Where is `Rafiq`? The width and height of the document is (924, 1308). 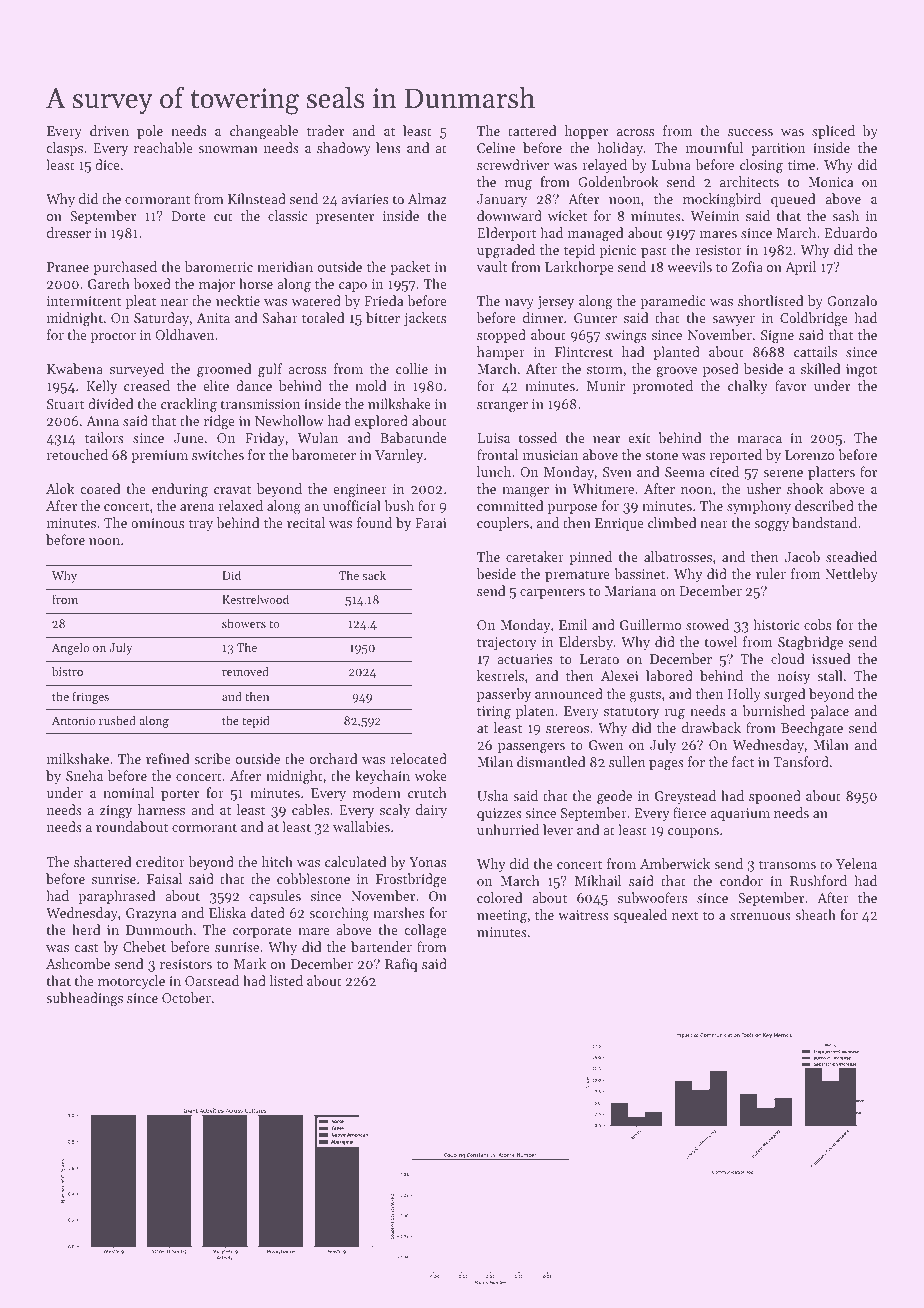 Rafiq is located at coordinates (401, 965).
